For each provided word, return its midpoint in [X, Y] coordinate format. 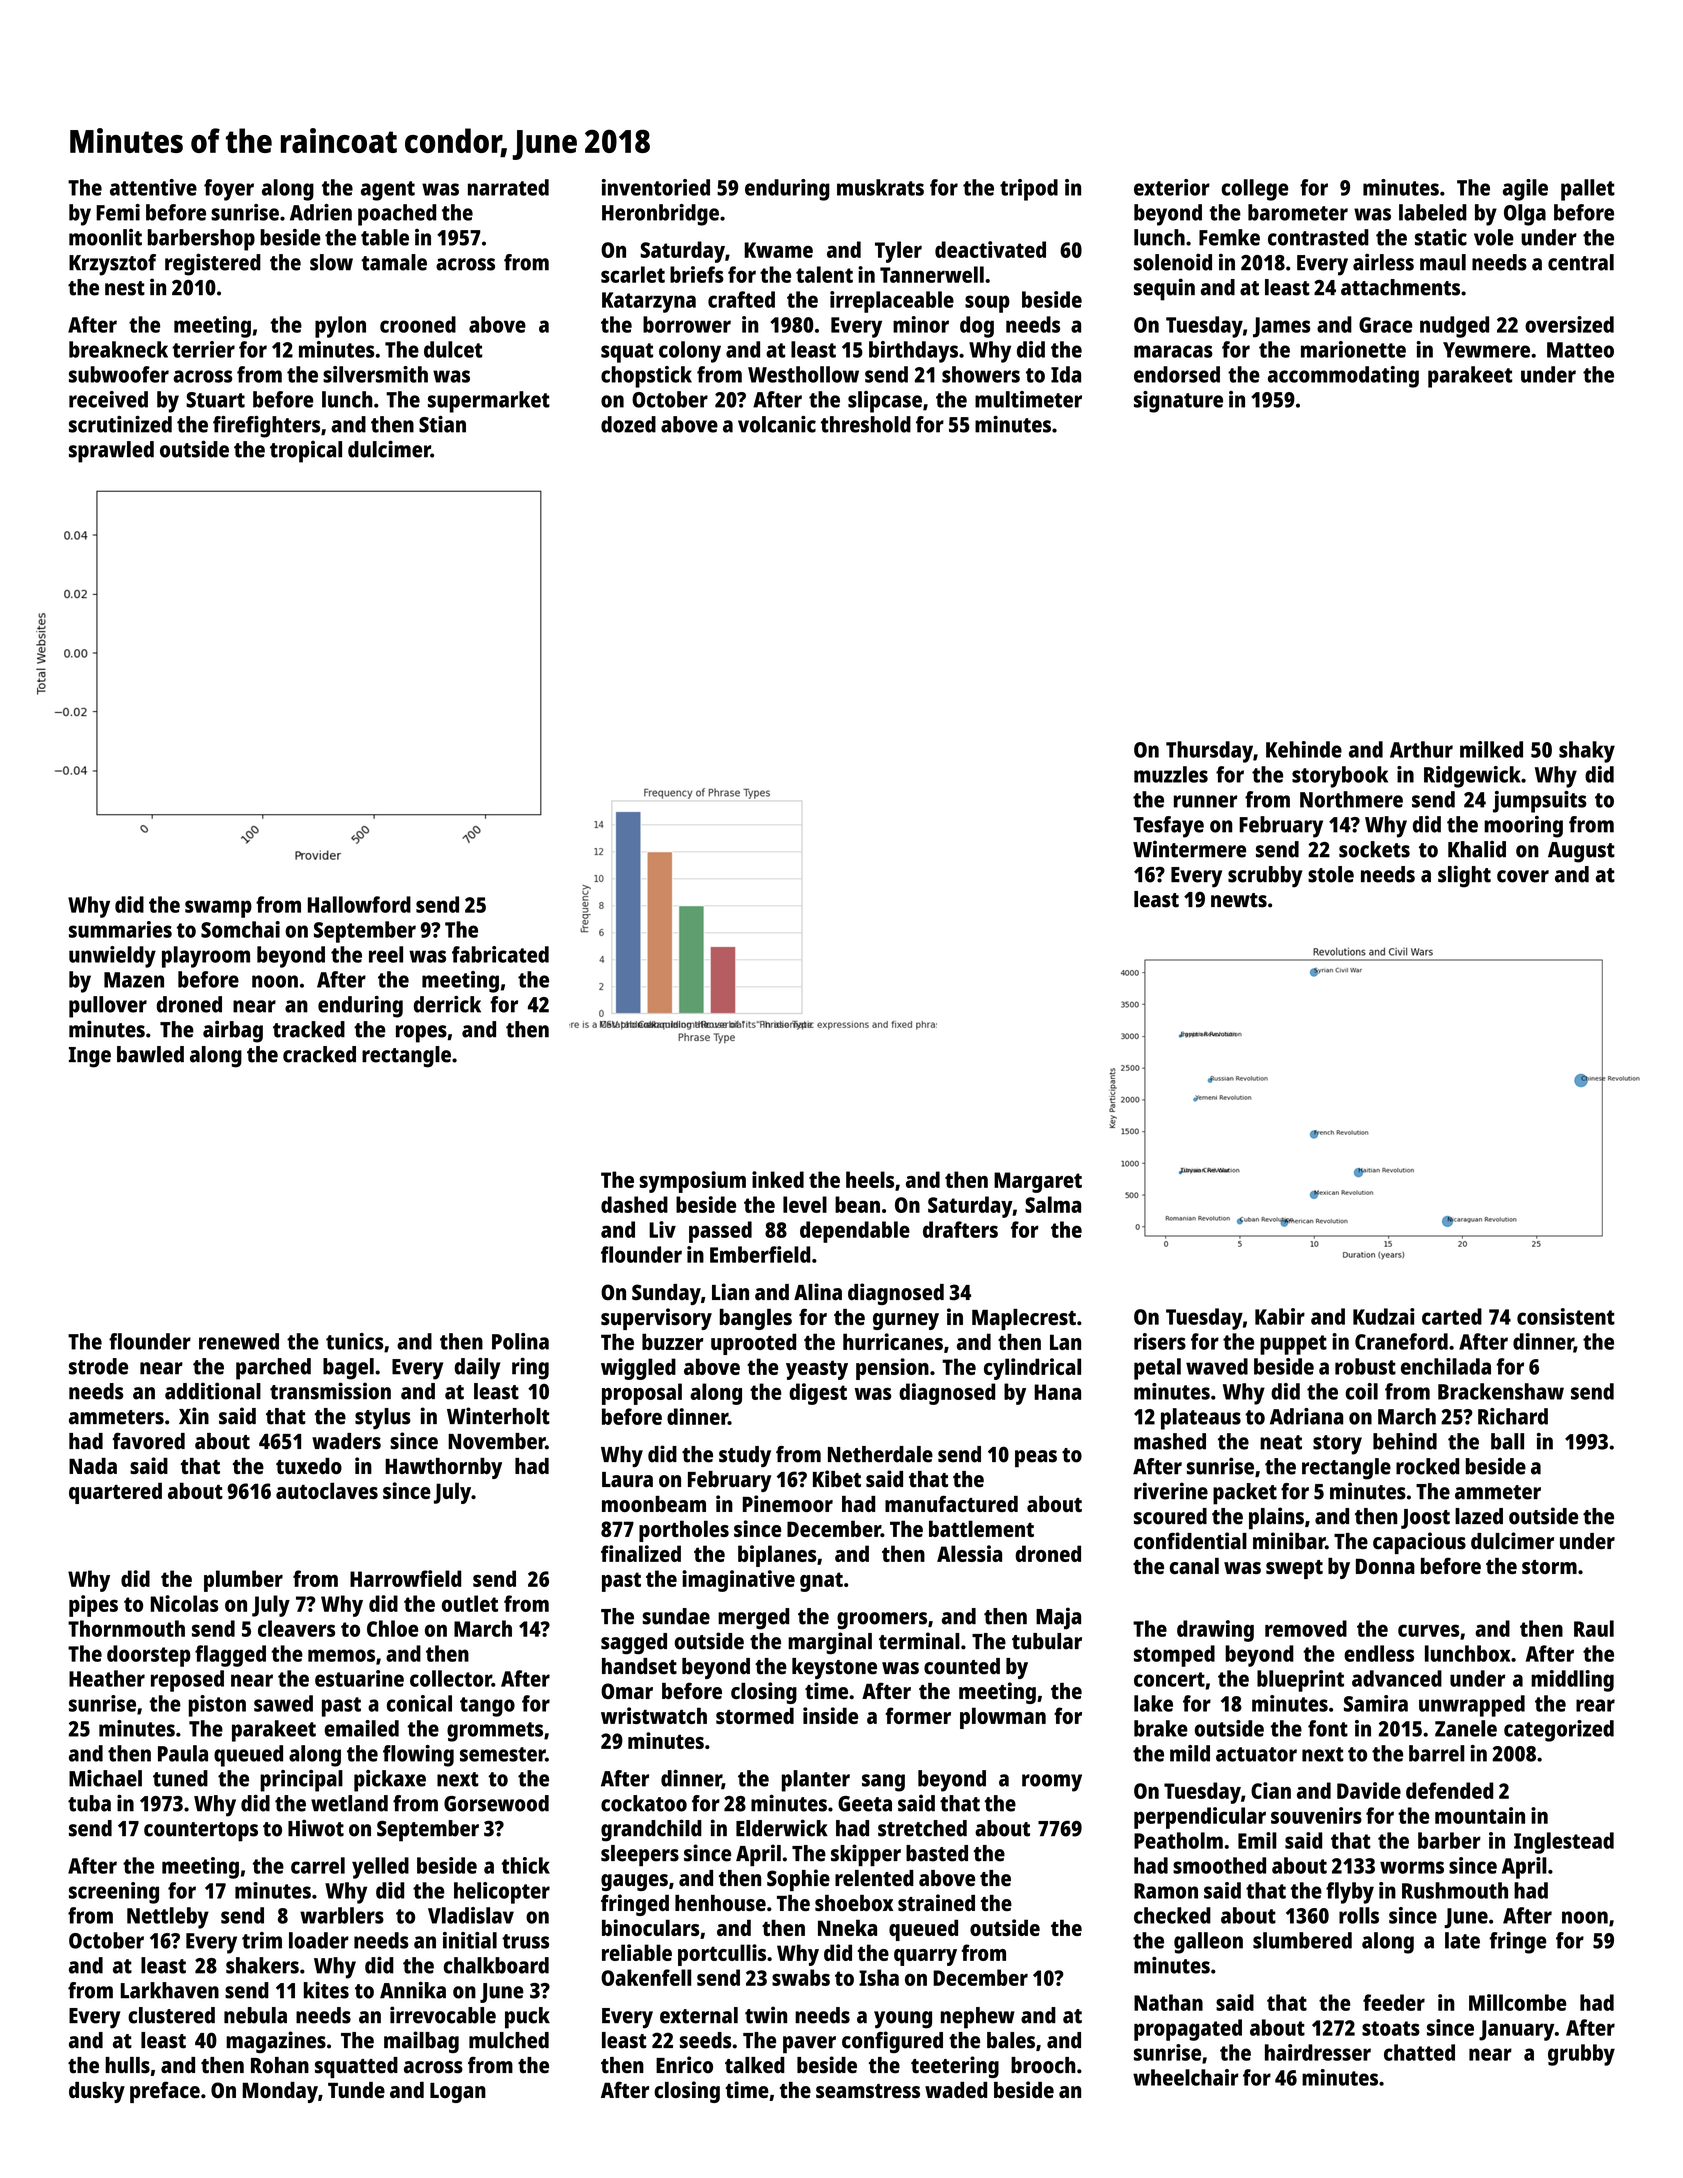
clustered [171, 2015]
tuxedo [309, 1466]
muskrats [880, 187]
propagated [1188, 2030]
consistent [1566, 1316]
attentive [153, 187]
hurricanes [893, 1341]
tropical [306, 451]
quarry [925, 1957]
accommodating [1343, 377]
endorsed [1177, 374]
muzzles [1171, 774]
